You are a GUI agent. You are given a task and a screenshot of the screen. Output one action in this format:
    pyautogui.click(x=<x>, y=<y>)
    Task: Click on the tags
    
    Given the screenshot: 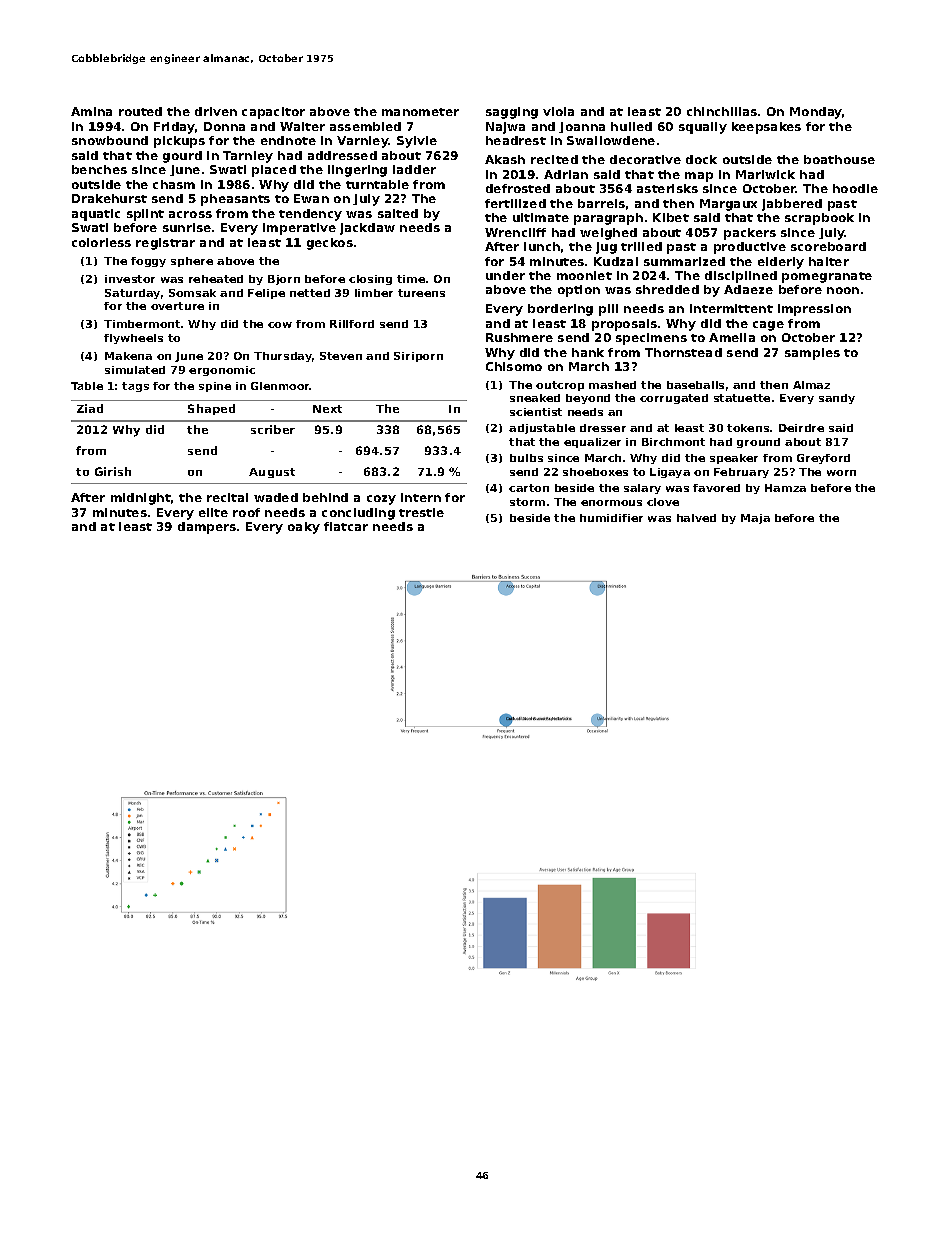 What is the action you would take?
    pyautogui.click(x=135, y=387)
